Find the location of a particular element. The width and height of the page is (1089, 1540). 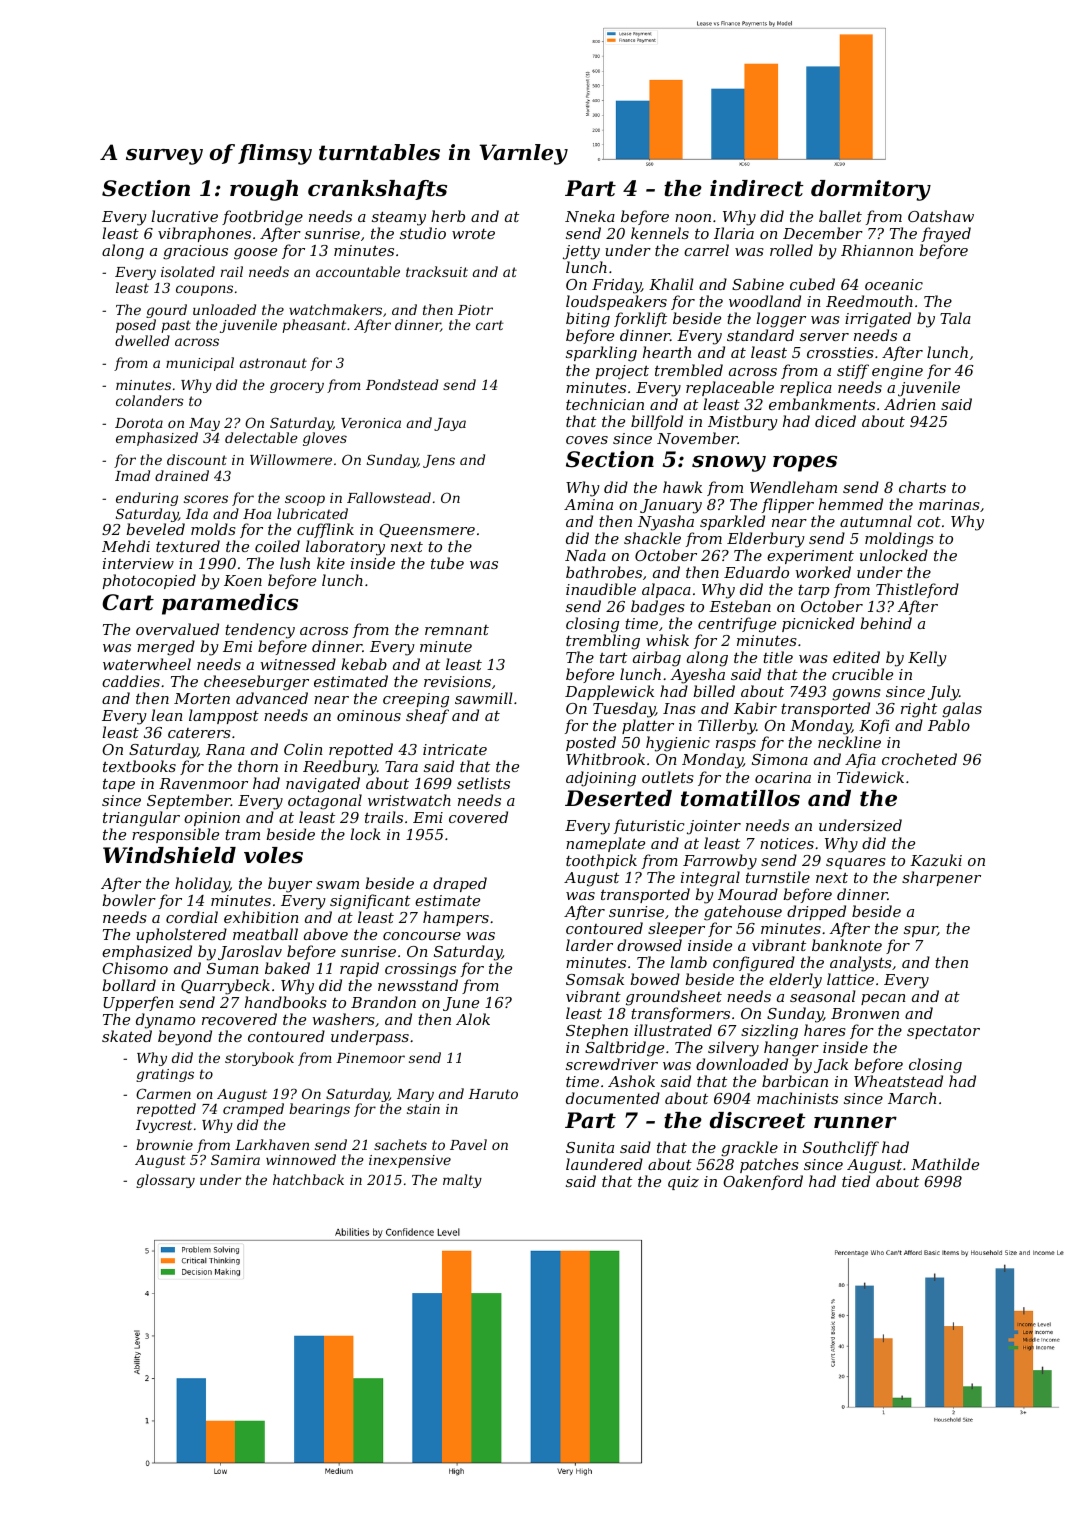

Windshield is located at coordinates (169, 855).
